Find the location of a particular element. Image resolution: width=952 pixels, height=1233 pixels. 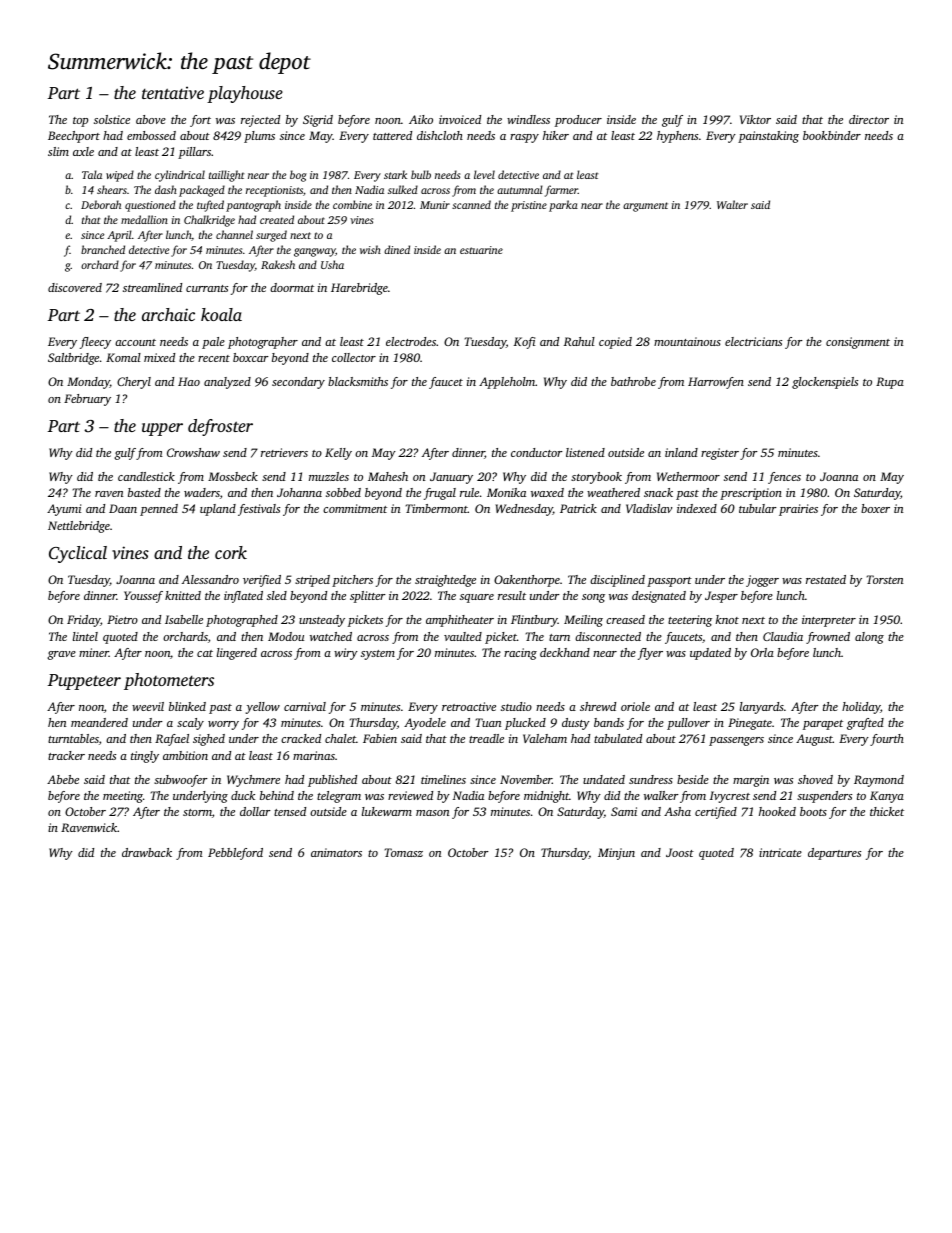

bathrobe is located at coordinates (633, 381).
